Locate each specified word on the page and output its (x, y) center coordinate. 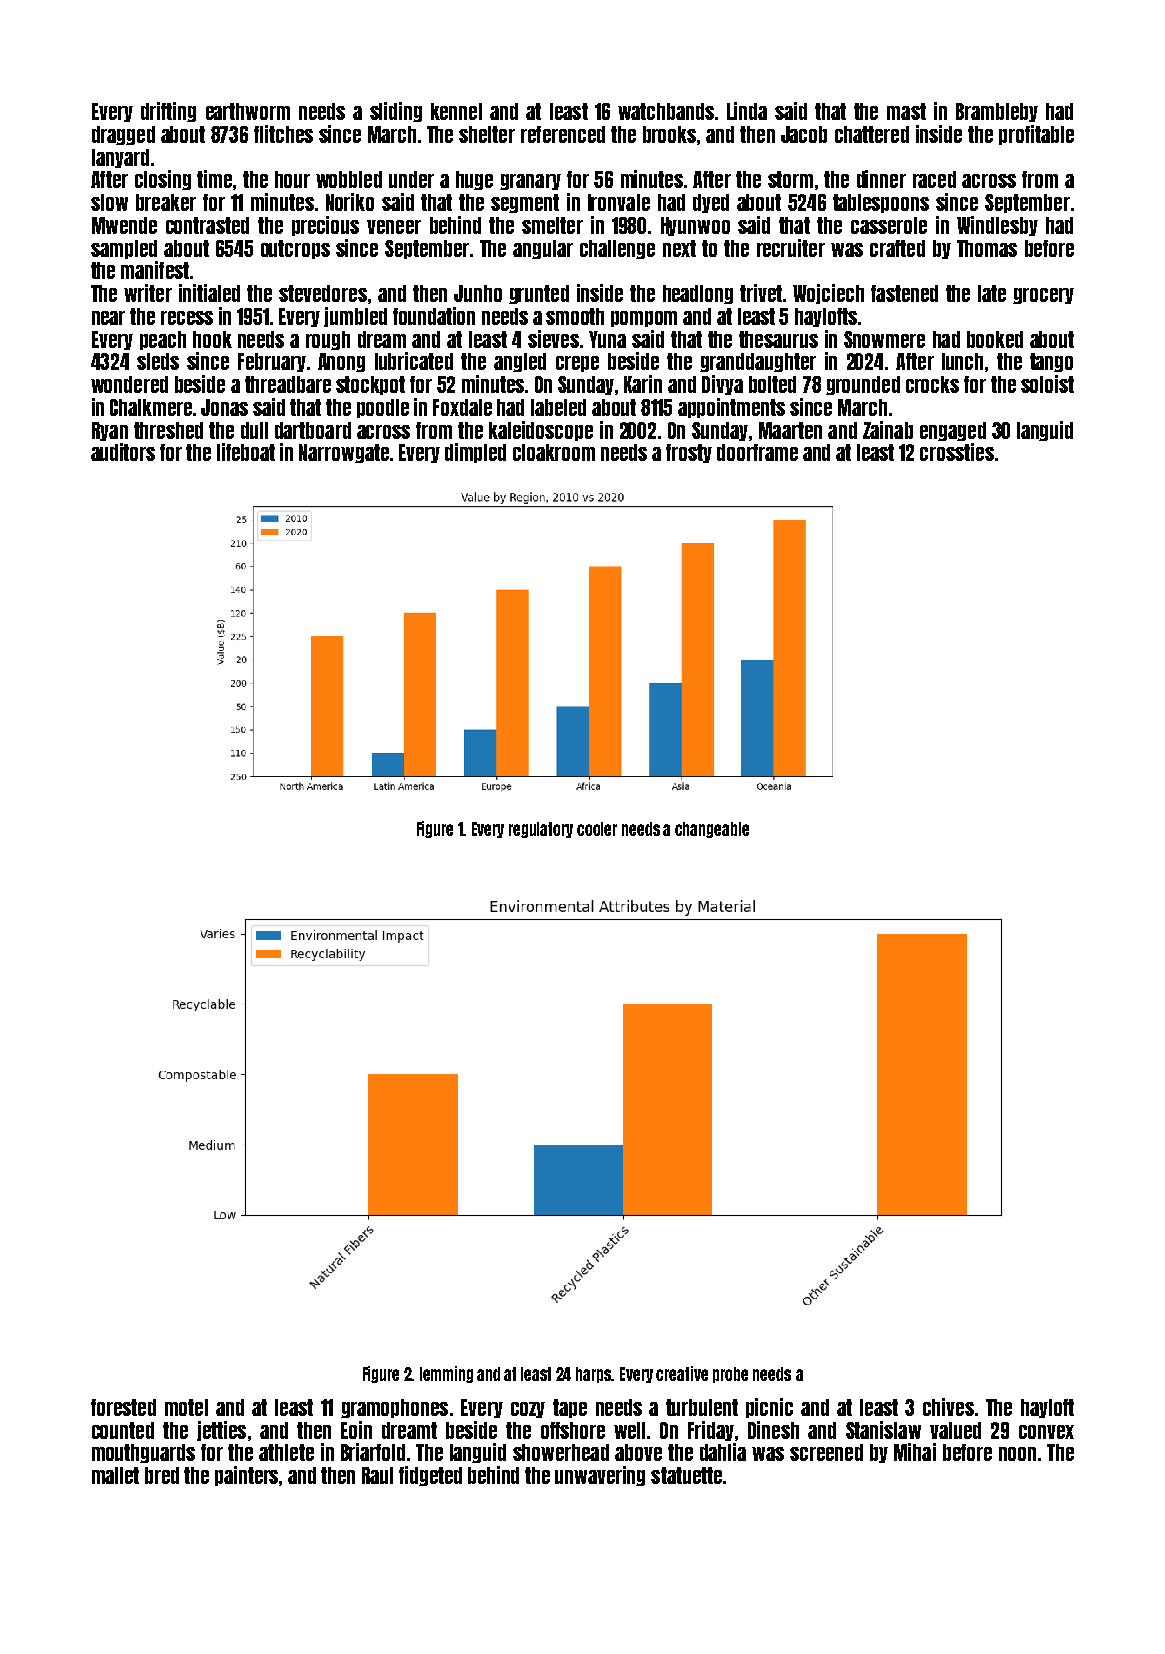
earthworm (248, 111)
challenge (617, 249)
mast (906, 111)
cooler (597, 829)
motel (186, 1407)
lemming (446, 1374)
